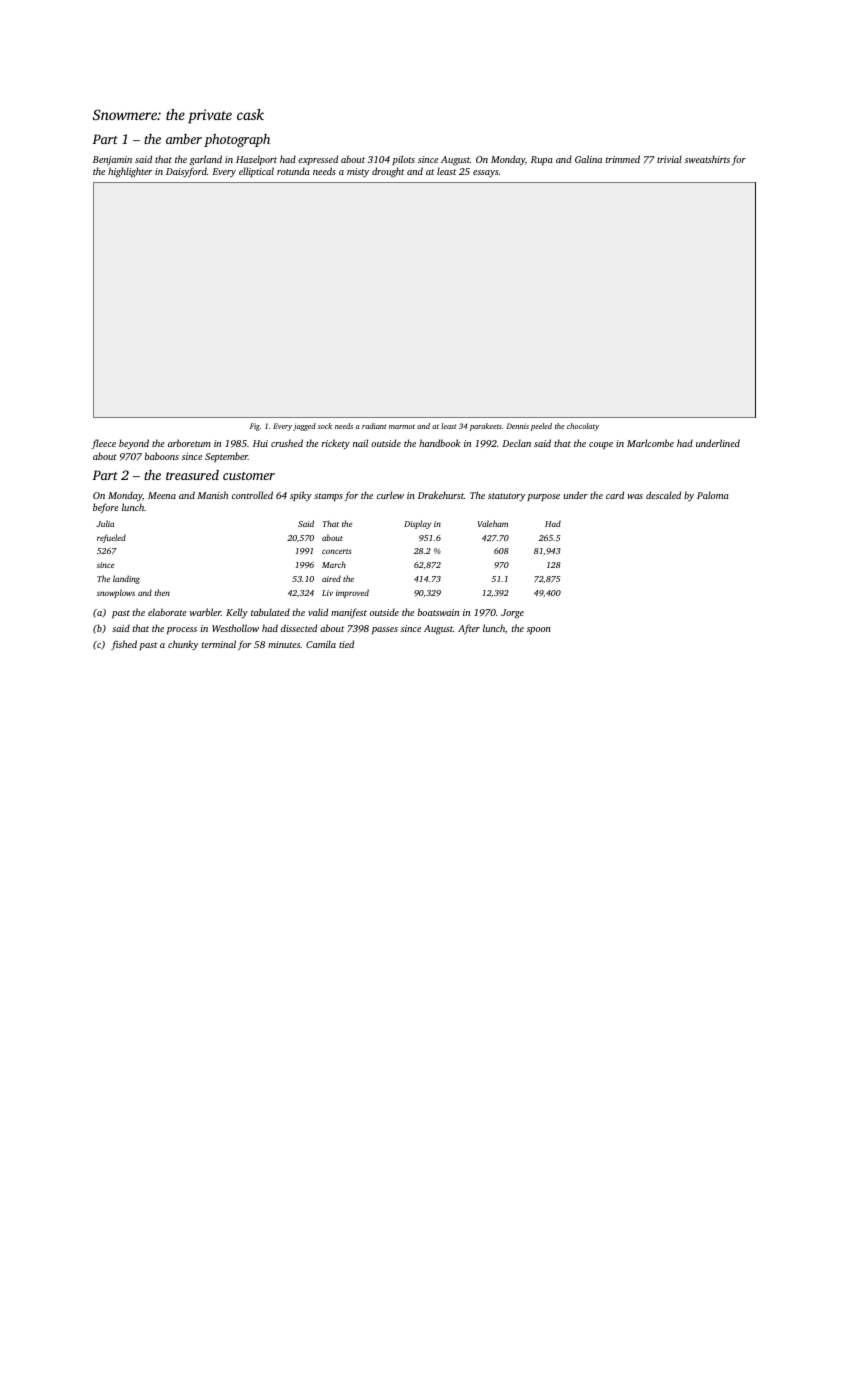 The width and height of the image is (849, 1400). What do you see at coordinates (486, 173) in the image?
I see `essays` at bounding box center [486, 173].
